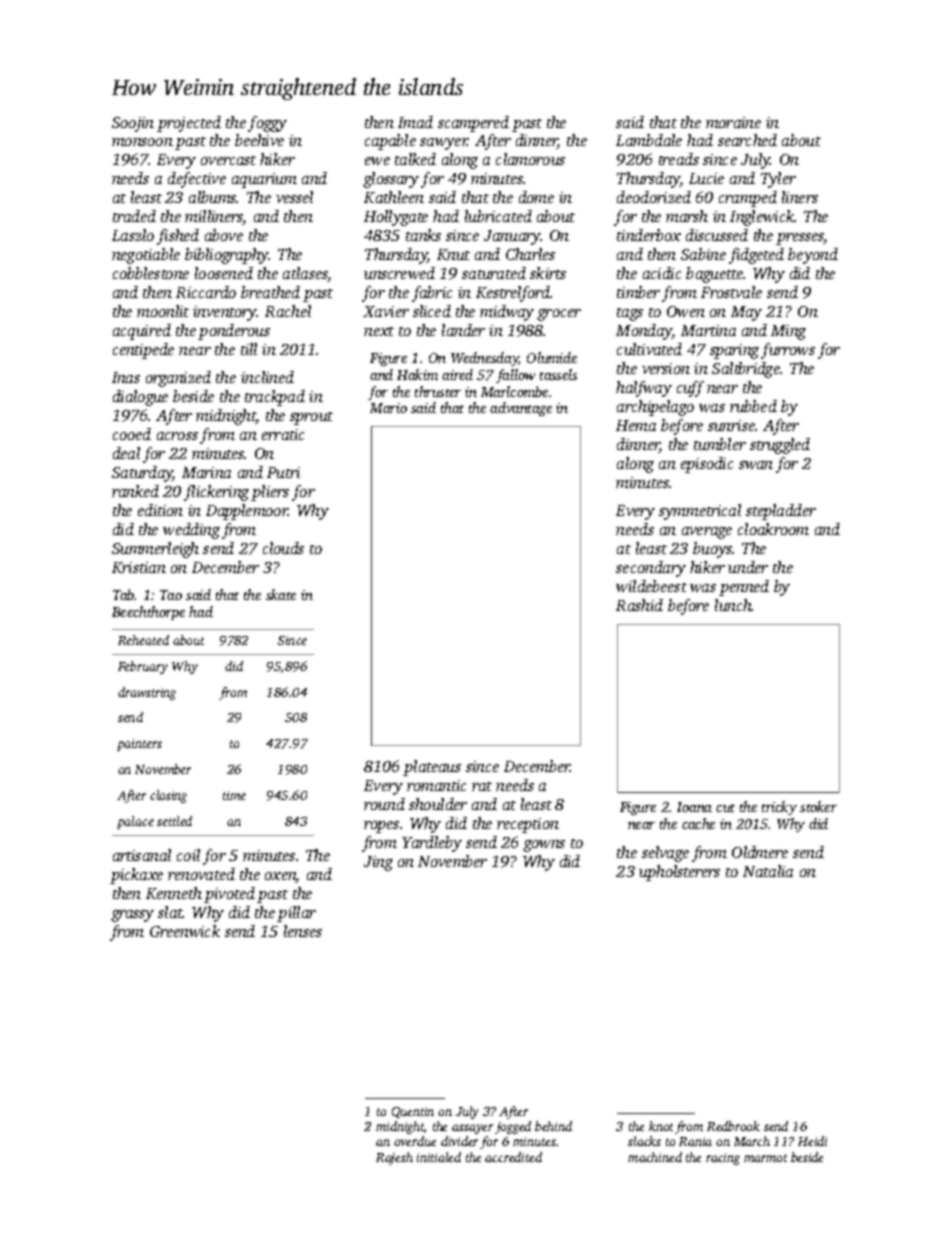 This screenshot has width=952, height=1233. Describe the element at coordinates (394, 1158) in the screenshot. I see `Rajesh` at that location.
